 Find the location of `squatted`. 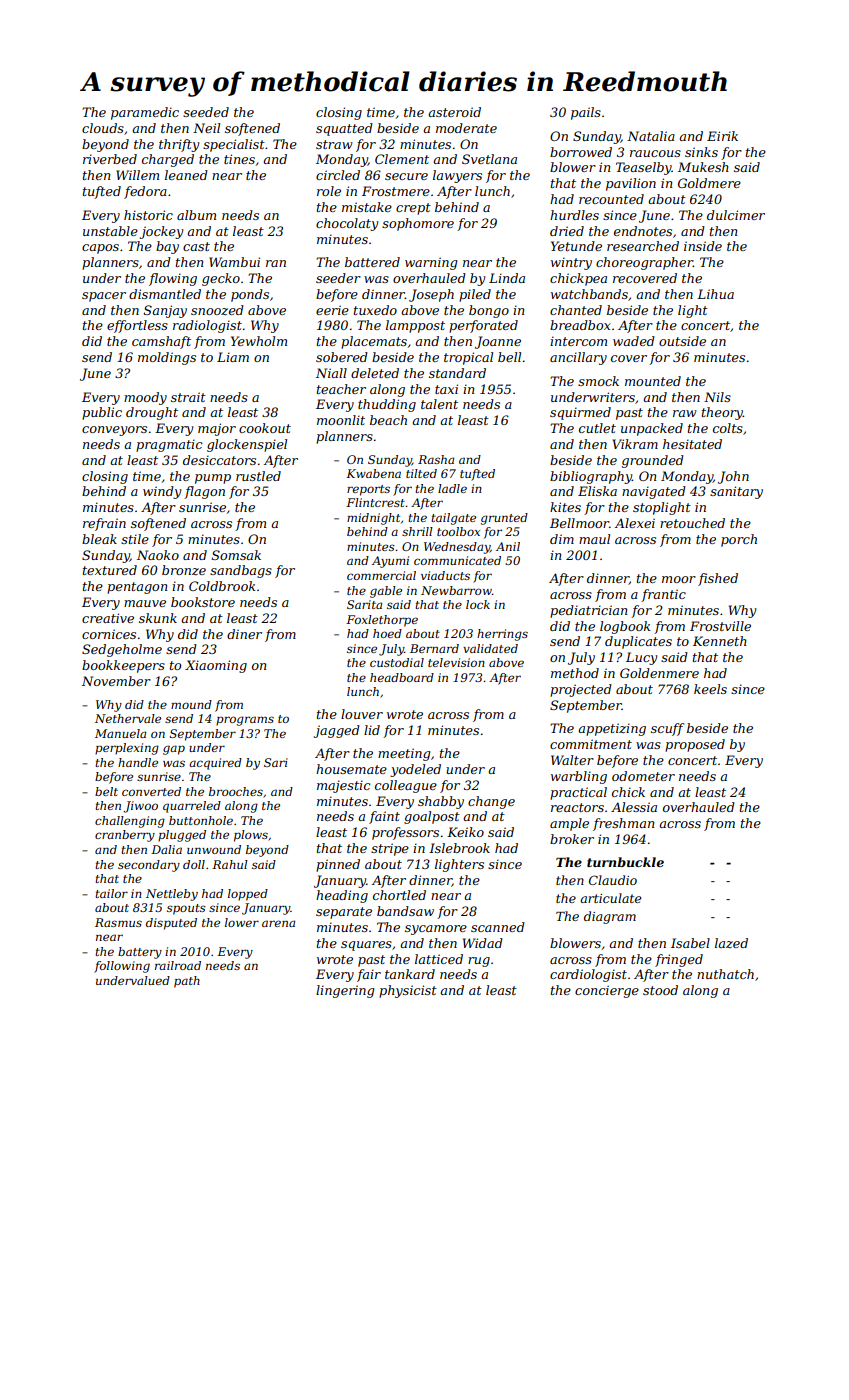

squatted is located at coordinates (344, 129).
